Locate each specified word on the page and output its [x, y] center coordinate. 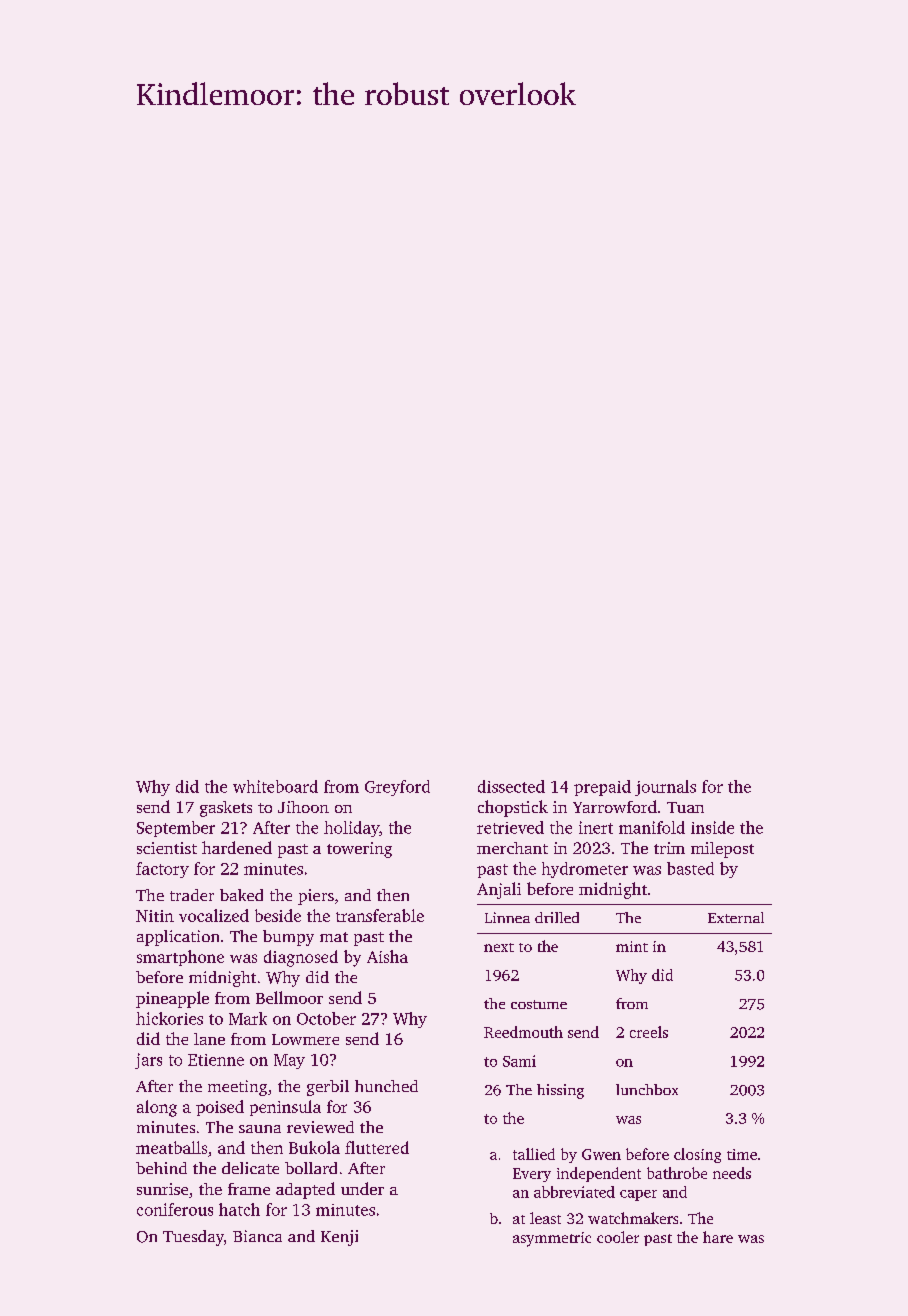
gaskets [226, 809]
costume [539, 1004]
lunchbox [647, 1089]
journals [665, 788]
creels [649, 1032]
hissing [560, 1091]
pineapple [172, 999]
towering [359, 850]
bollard [311, 1168]
